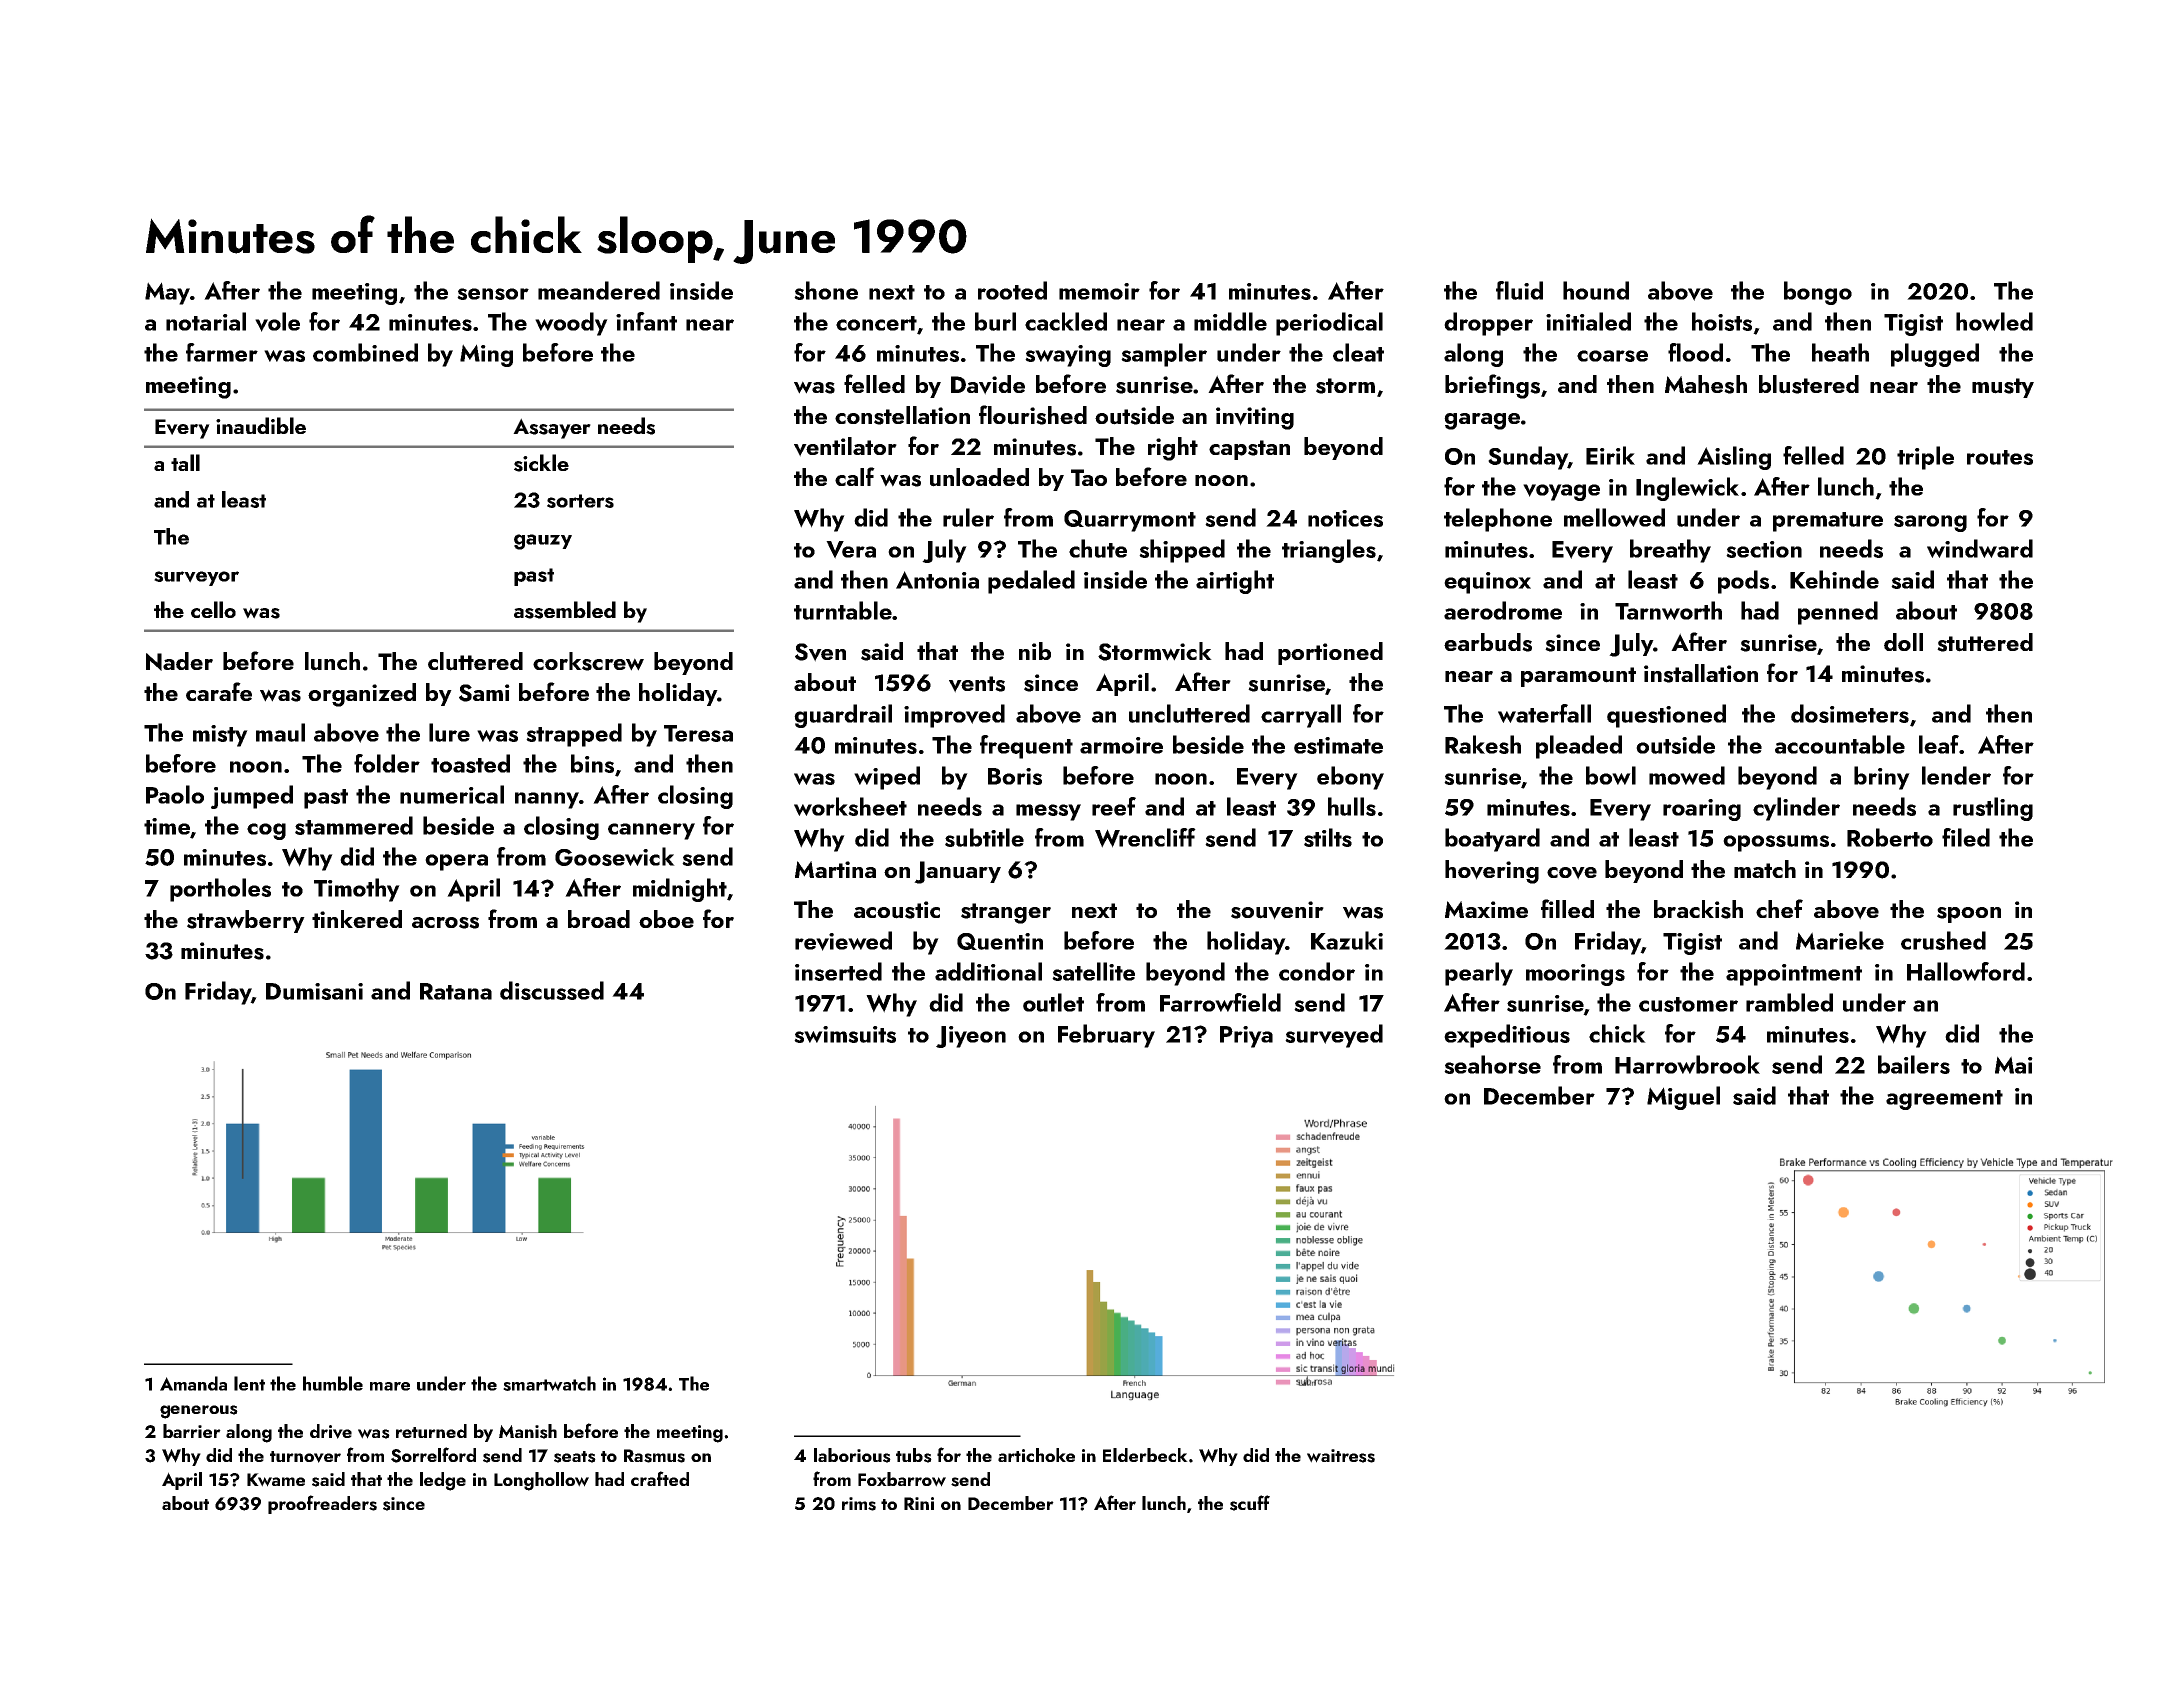  I want to click on notarial, so click(206, 321).
